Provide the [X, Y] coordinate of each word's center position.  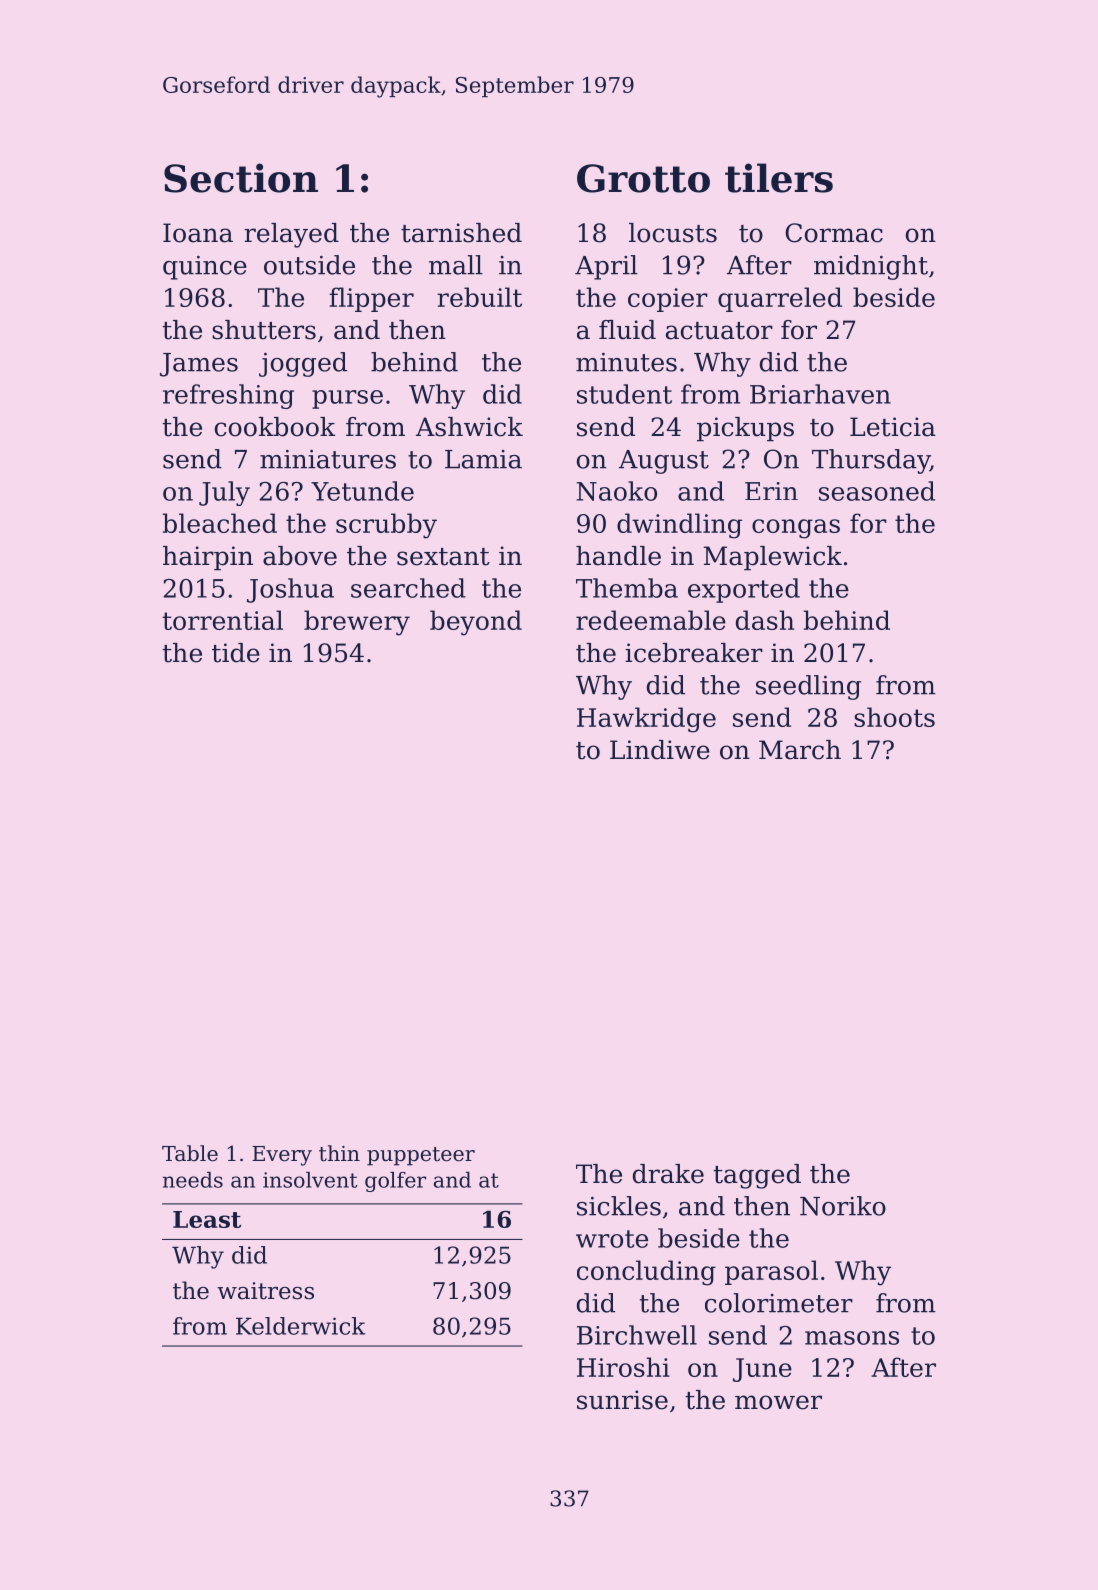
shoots [894, 717]
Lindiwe [660, 750]
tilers [779, 178]
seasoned [877, 491]
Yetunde [362, 491]
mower [778, 1402]
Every [282, 1156]
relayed [291, 235]
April [606, 267]
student [624, 394]
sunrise [622, 1400]
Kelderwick [300, 1326]
